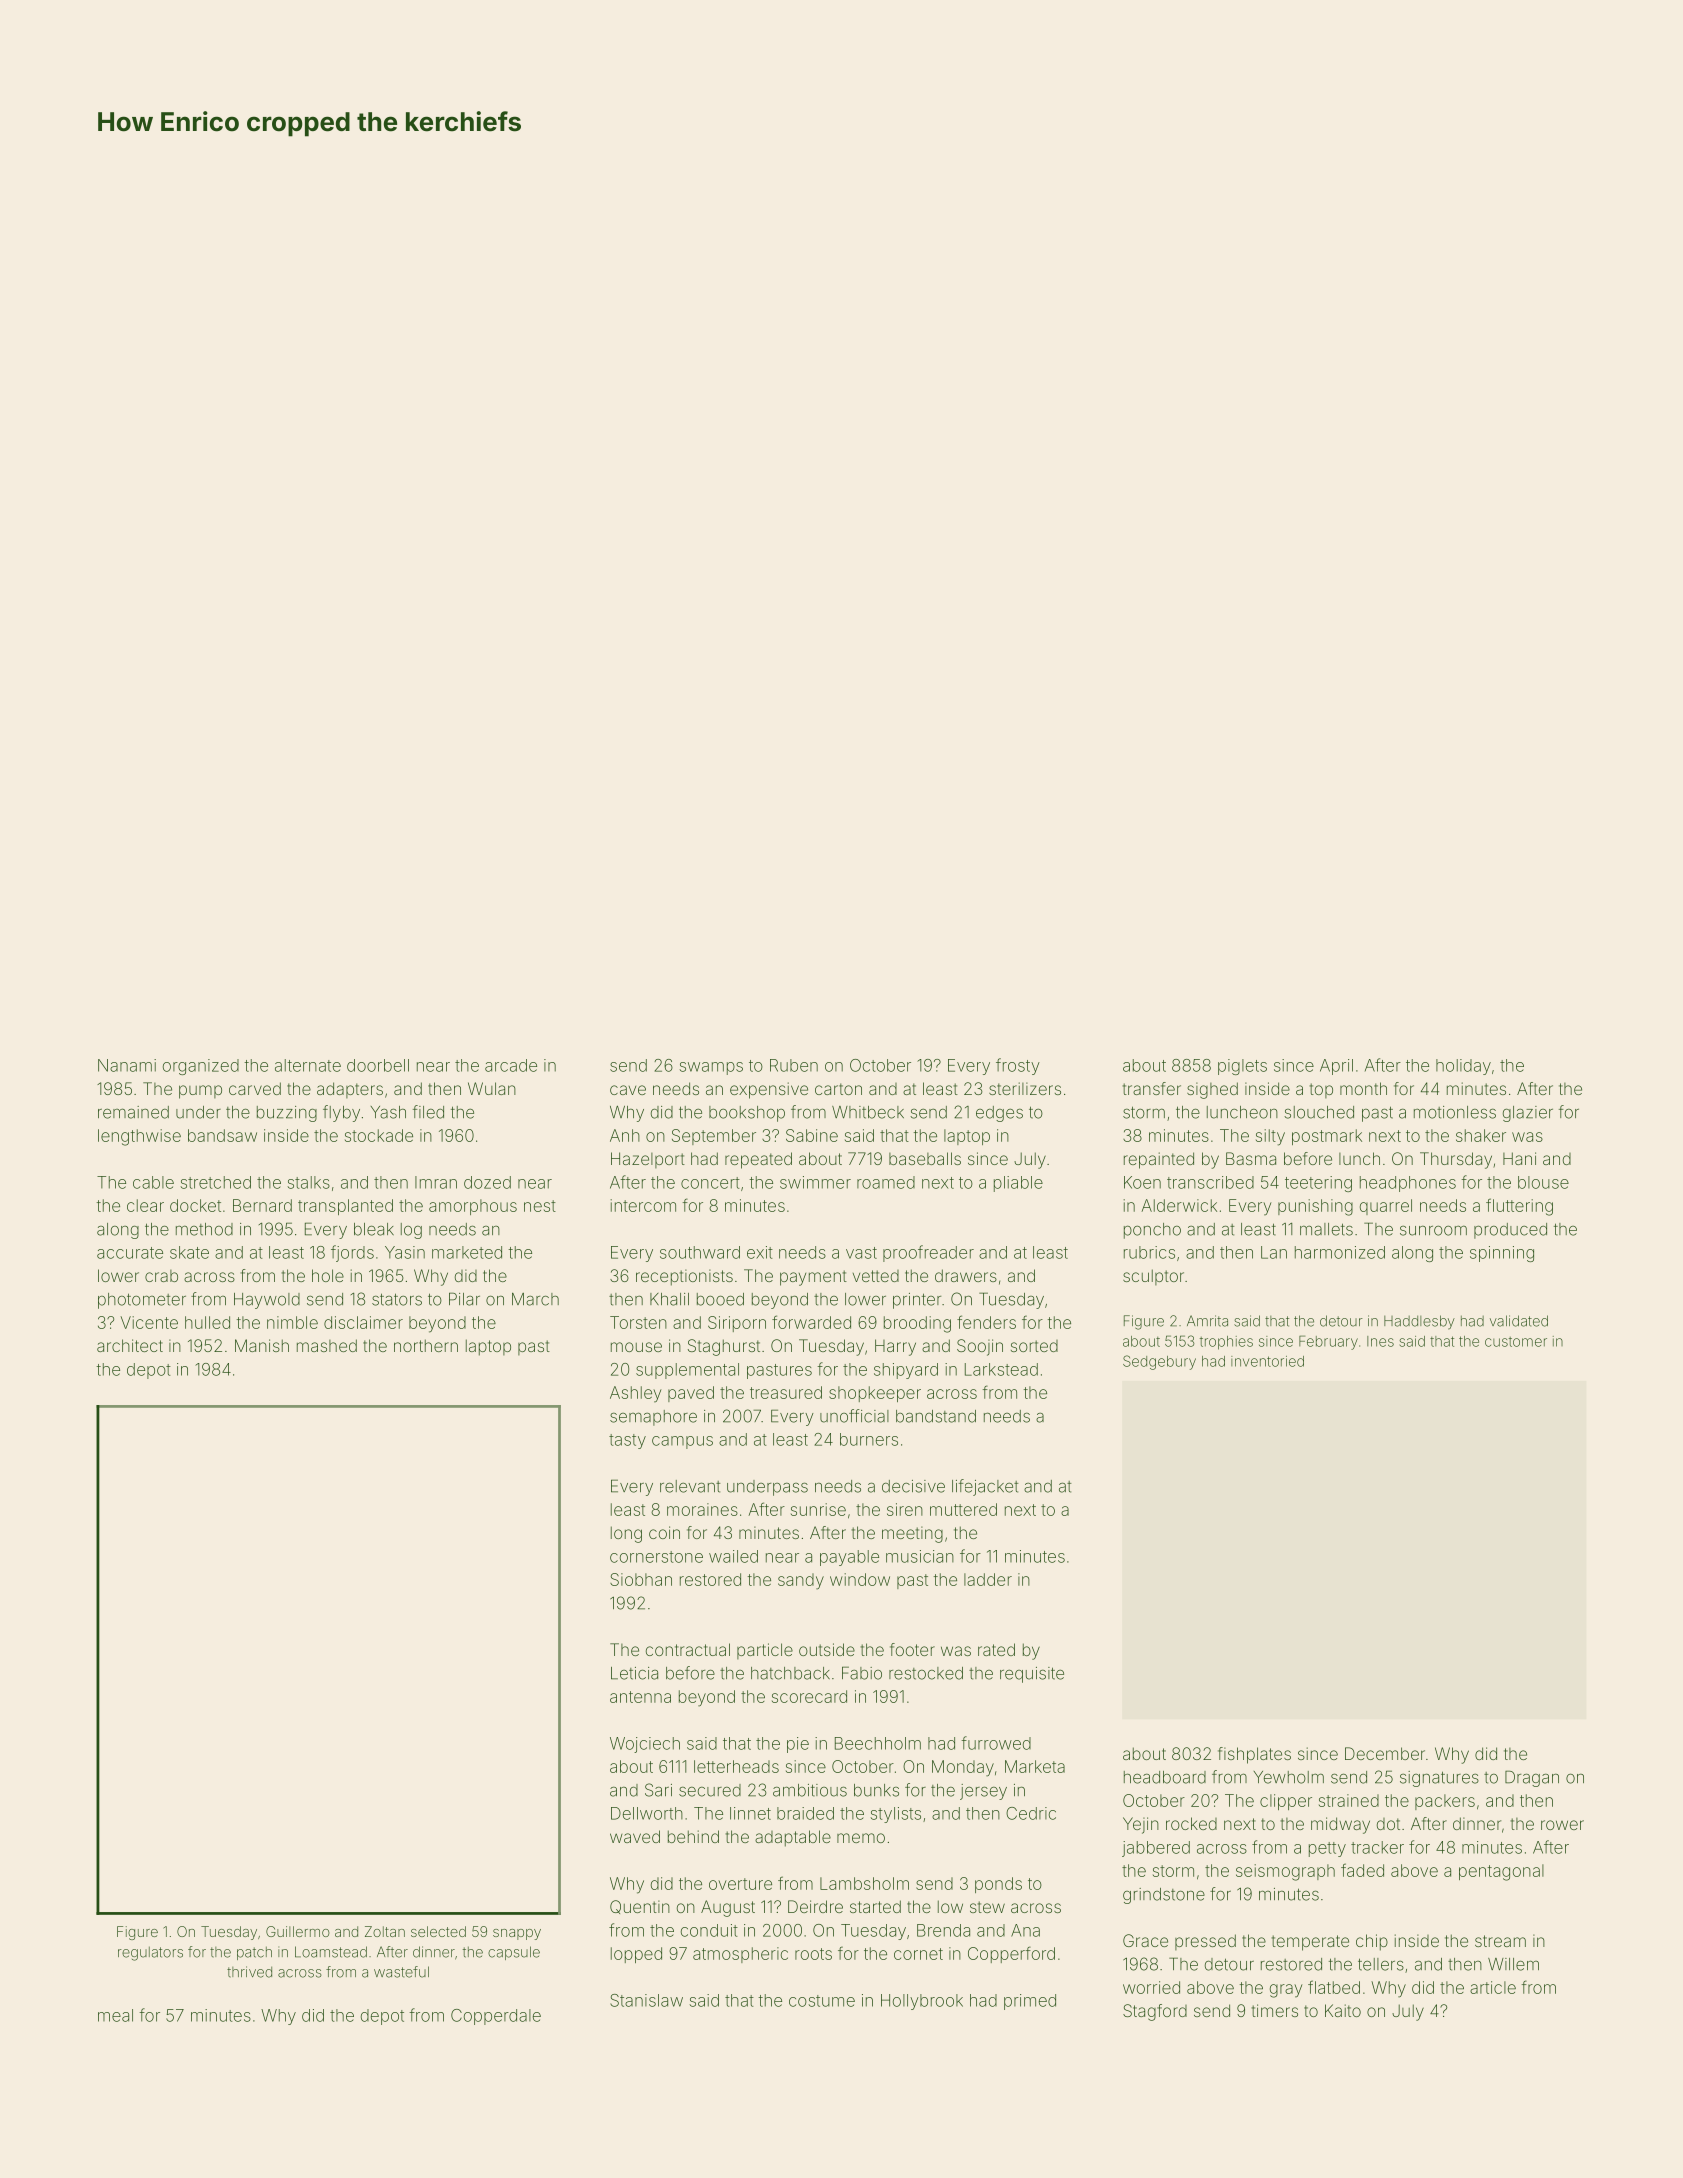  I want to click on antenna, so click(640, 1697).
